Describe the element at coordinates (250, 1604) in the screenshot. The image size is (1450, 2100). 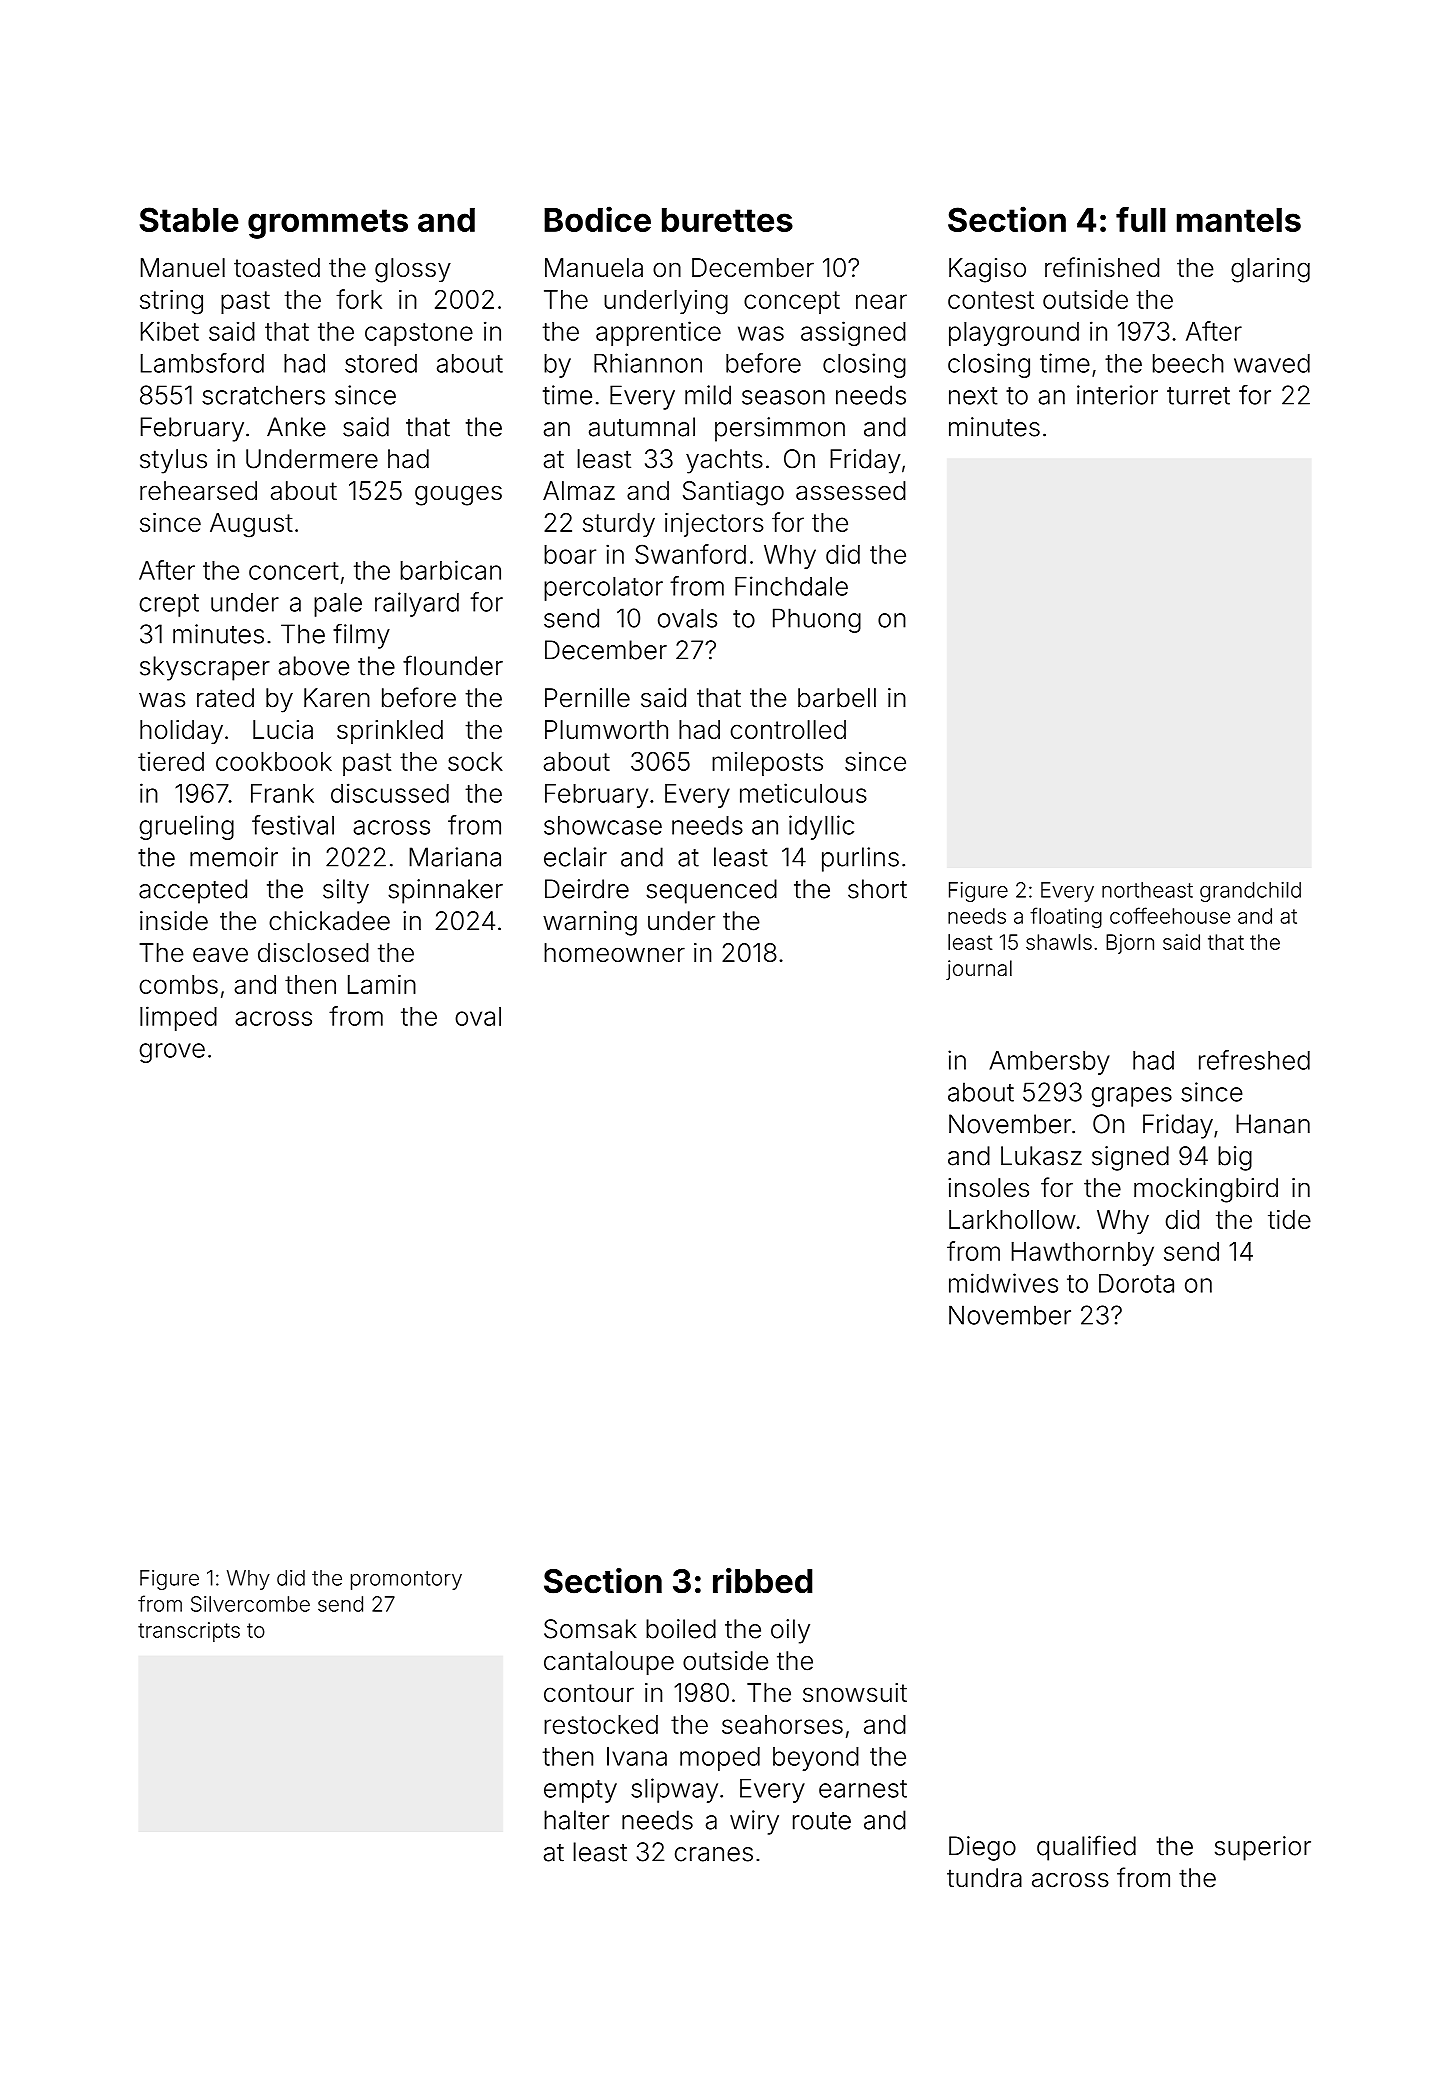
I see `Silvercombe` at that location.
